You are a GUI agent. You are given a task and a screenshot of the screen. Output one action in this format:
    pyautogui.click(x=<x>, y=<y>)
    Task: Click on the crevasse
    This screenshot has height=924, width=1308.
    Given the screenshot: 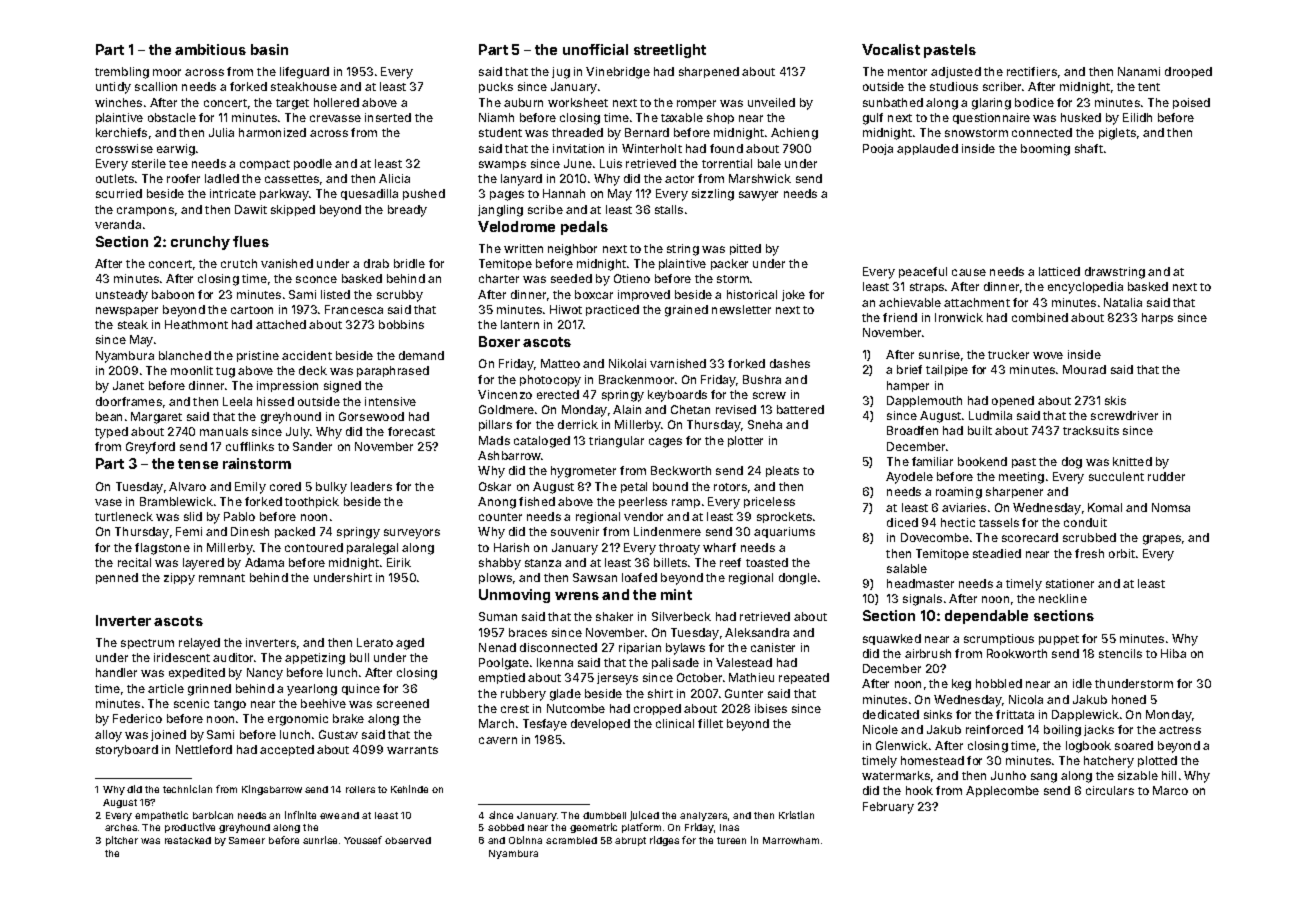 What is the action you would take?
    pyautogui.click(x=335, y=118)
